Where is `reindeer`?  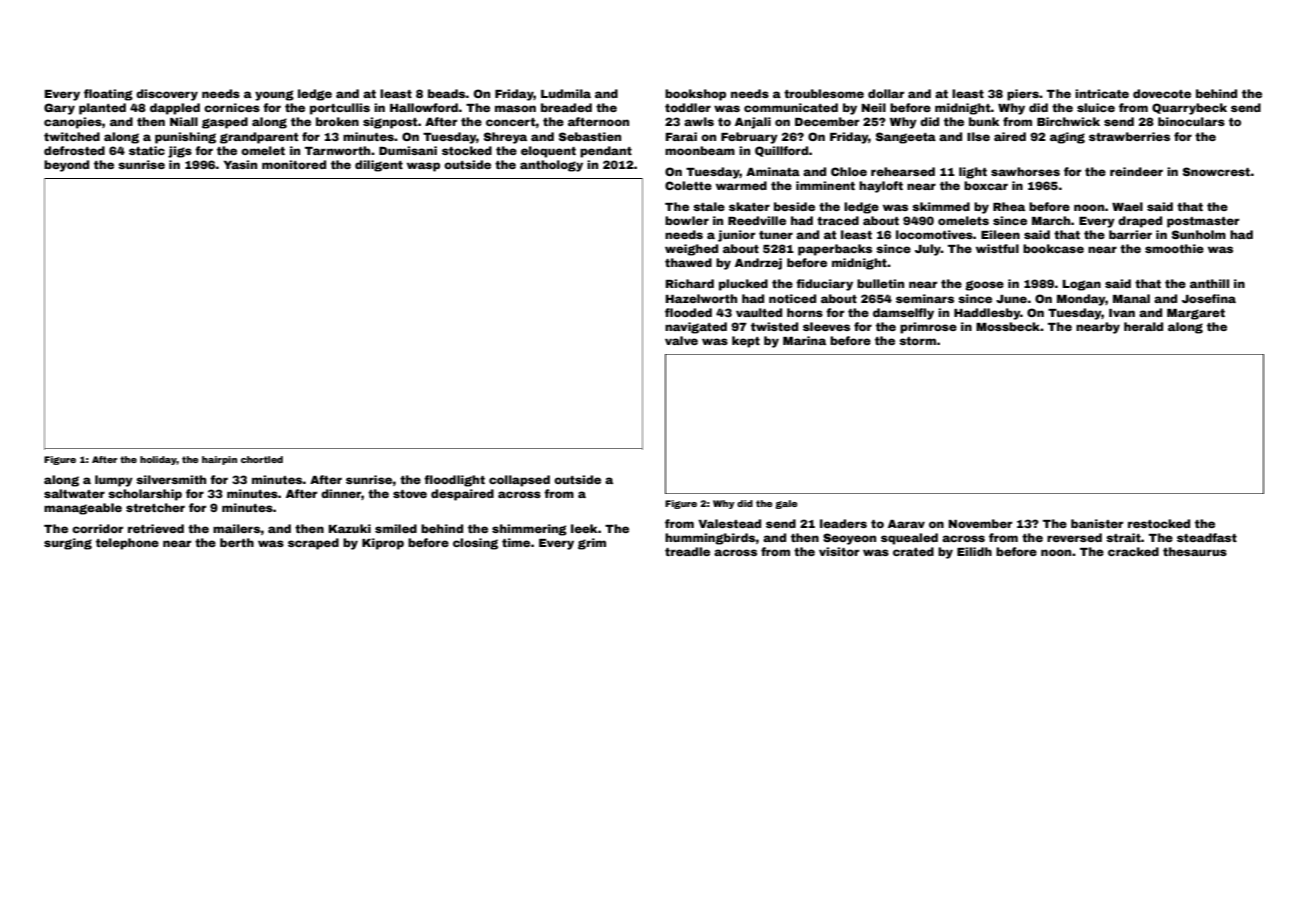
reindeer is located at coordinates (1136, 171).
